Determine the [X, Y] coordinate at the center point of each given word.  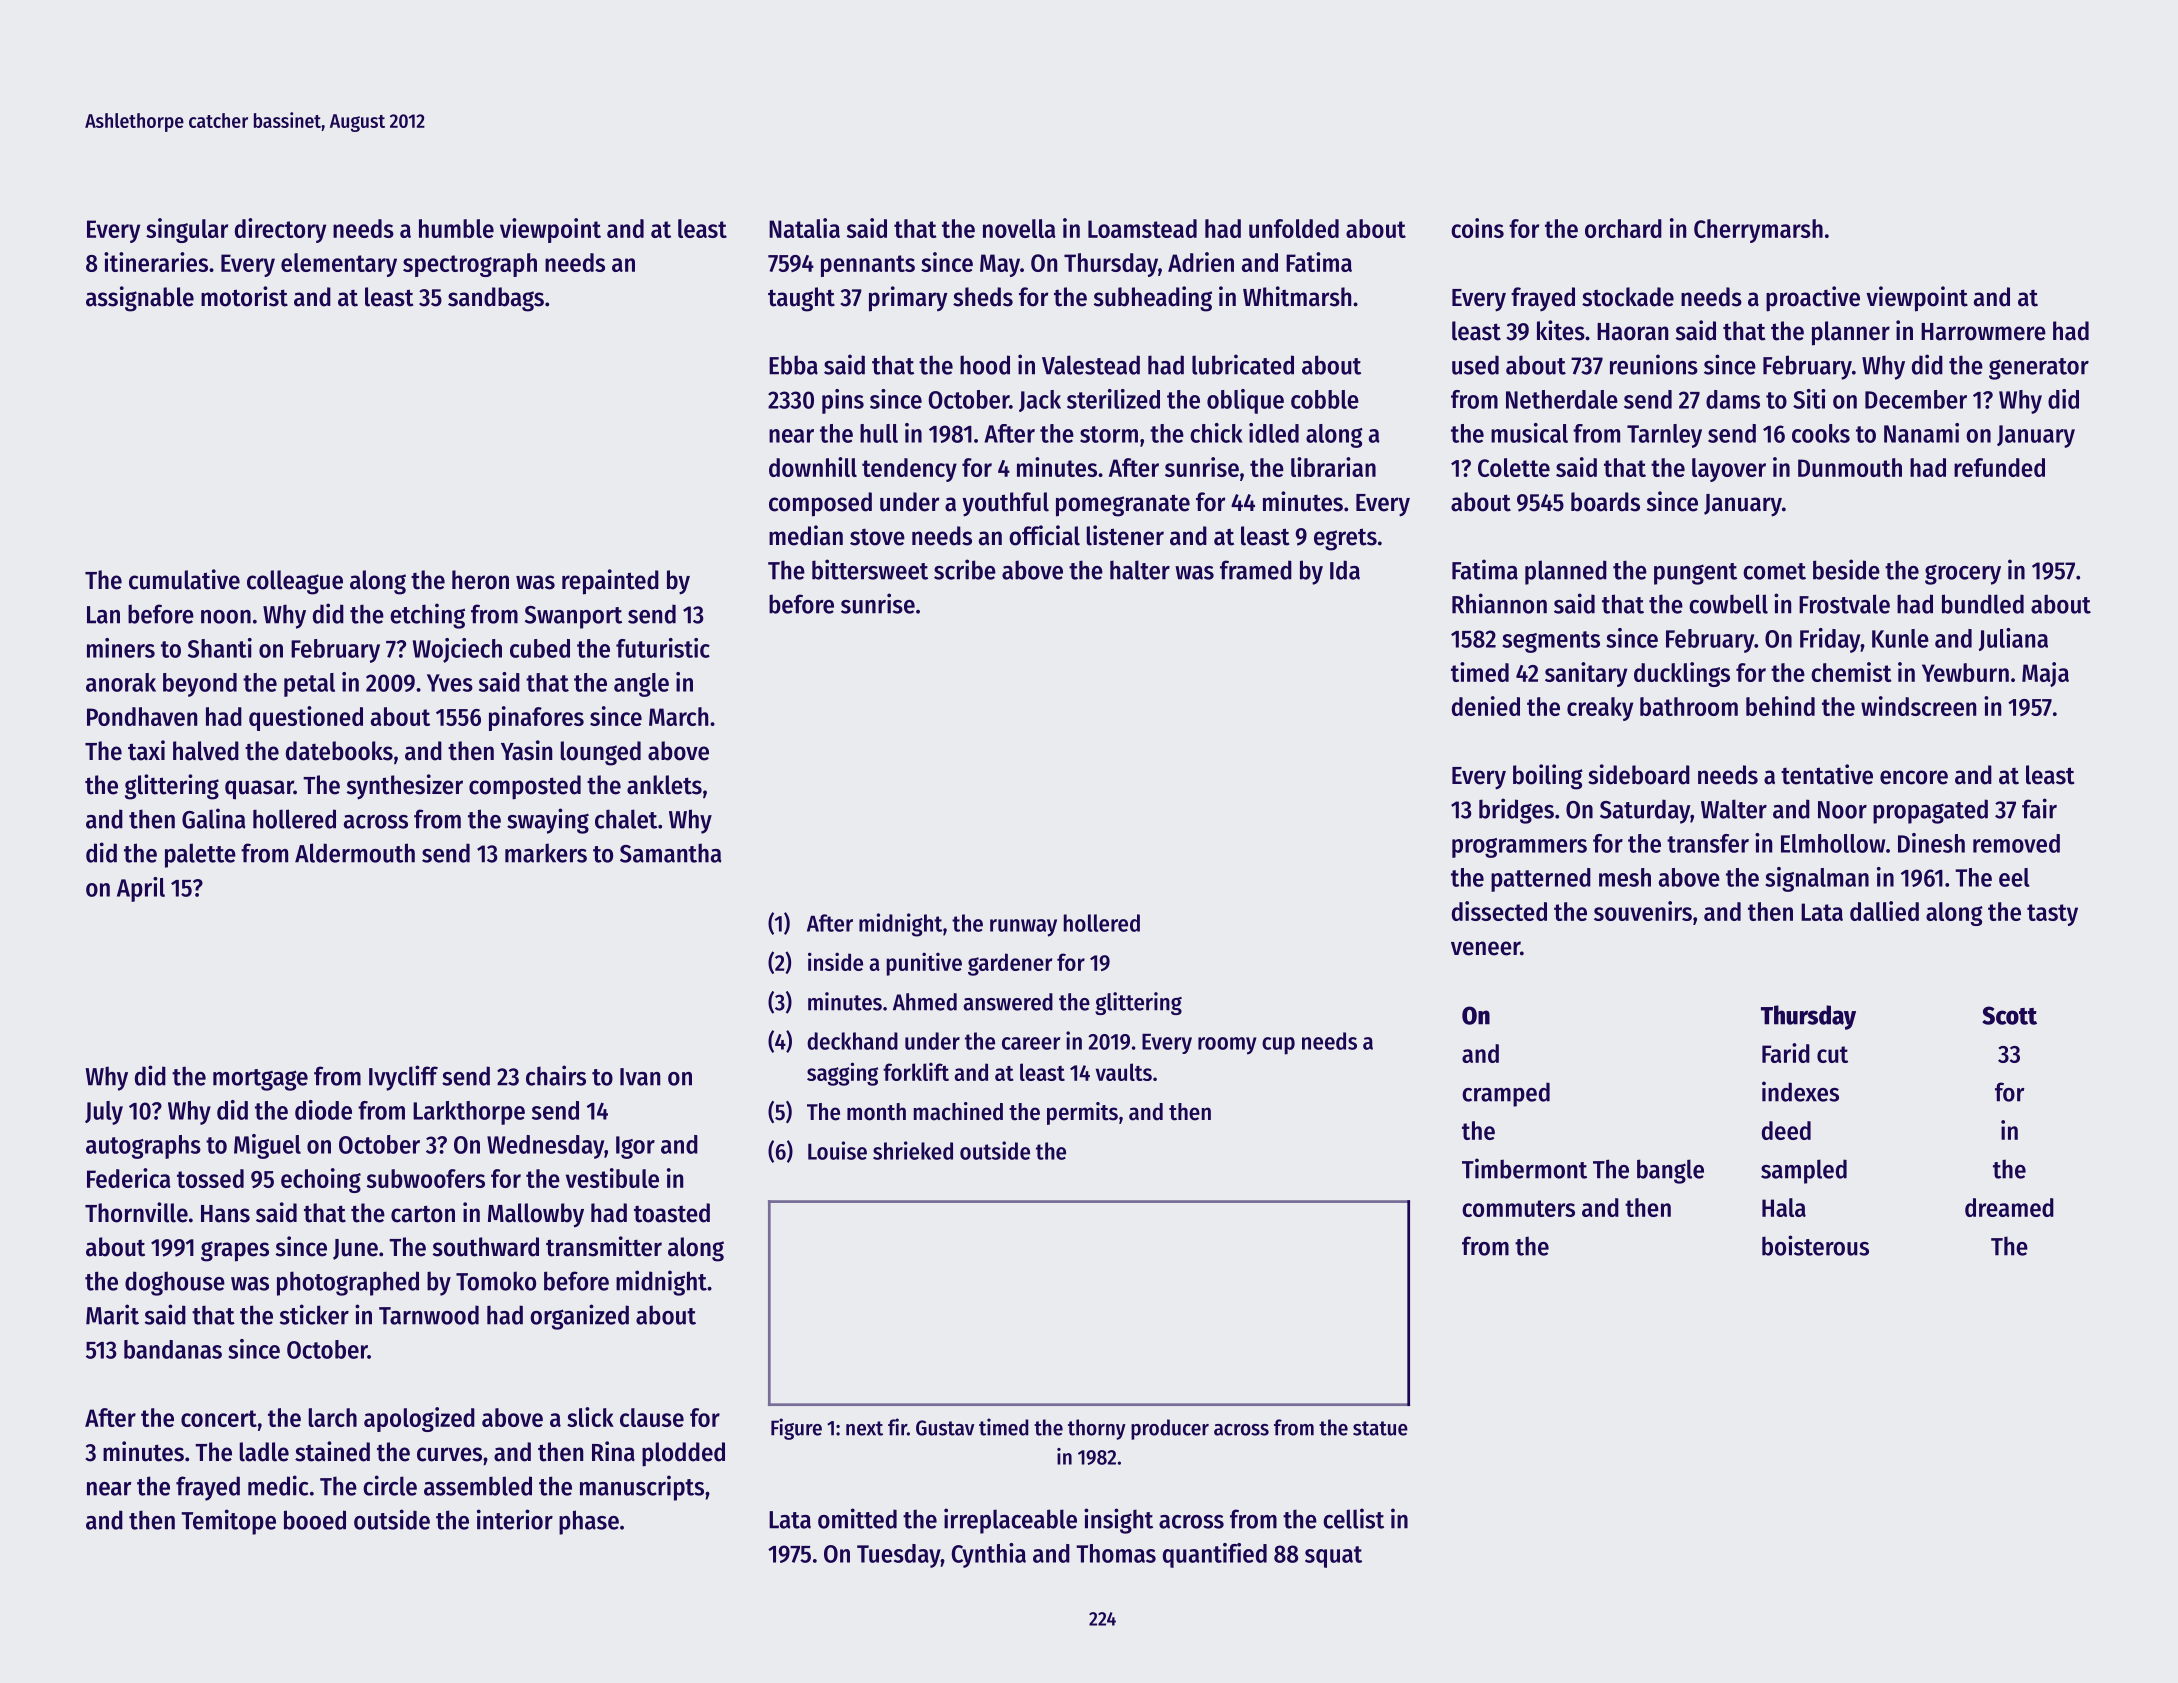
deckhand [852, 1041]
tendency [909, 470]
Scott [2009, 1015]
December [1916, 399]
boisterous [1815, 1245]
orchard [1623, 228]
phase [589, 1522]
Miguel [267, 1146]
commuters [1518, 1208]
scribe [965, 569]
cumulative [184, 579]
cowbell [1728, 604]
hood [985, 365]
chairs [556, 1075]
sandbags [496, 299]
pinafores [536, 718]
